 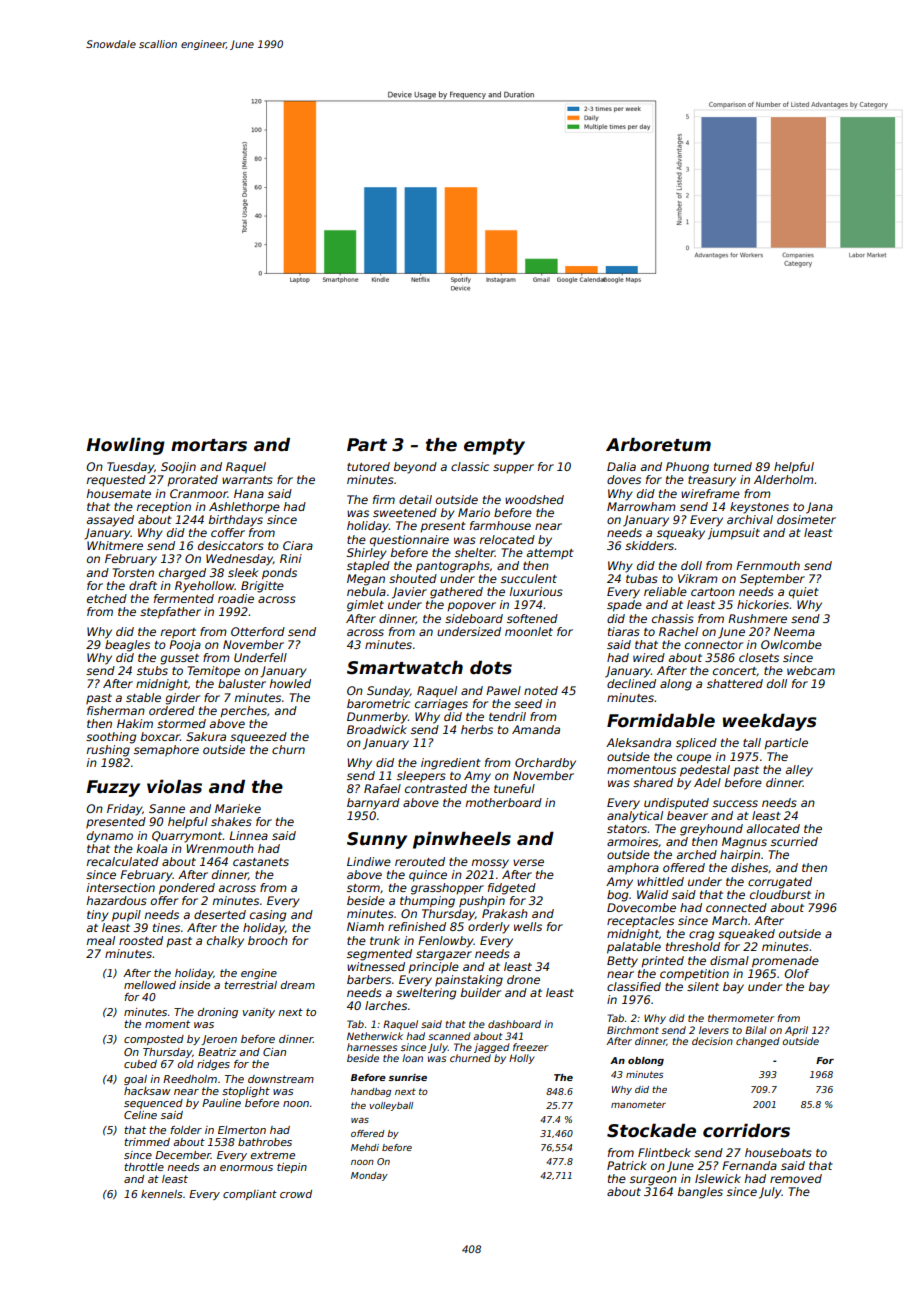 What do you see at coordinates (529, 578) in the document?
I see `succulent` at bounding box center [529, 578].
